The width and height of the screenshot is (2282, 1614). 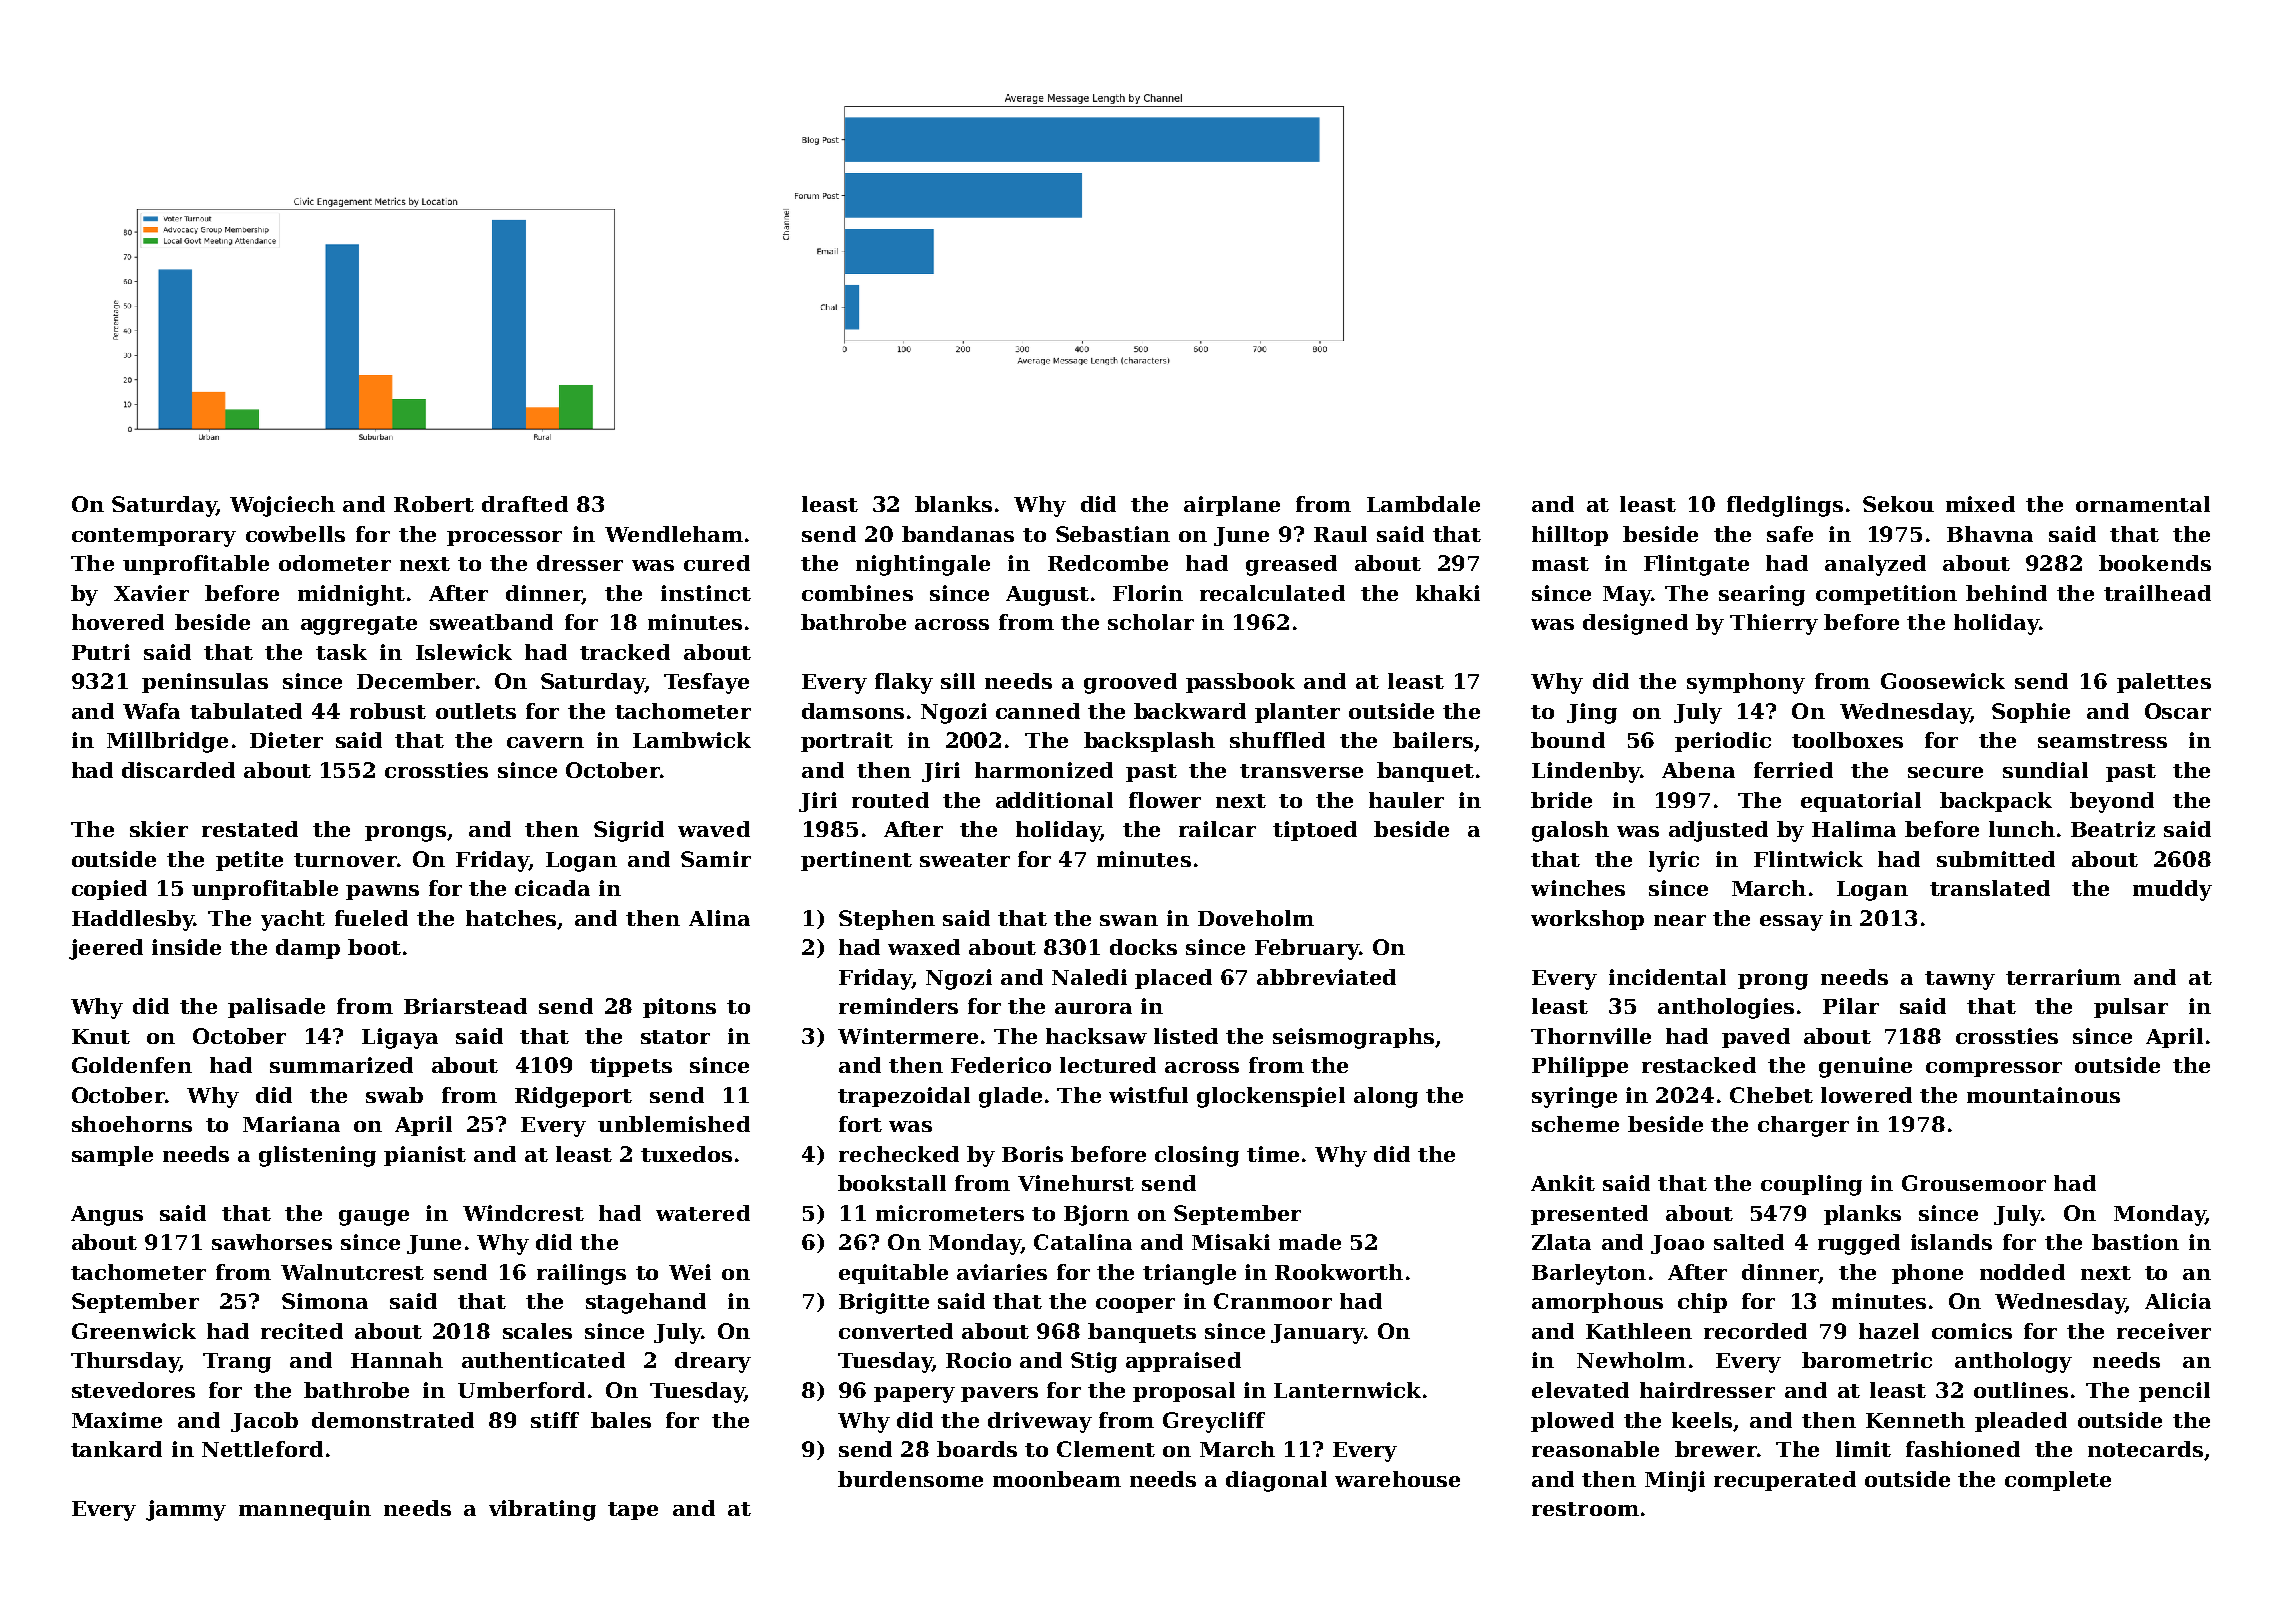 I want to click on Ligaya, so click(x=400, y=1038).
